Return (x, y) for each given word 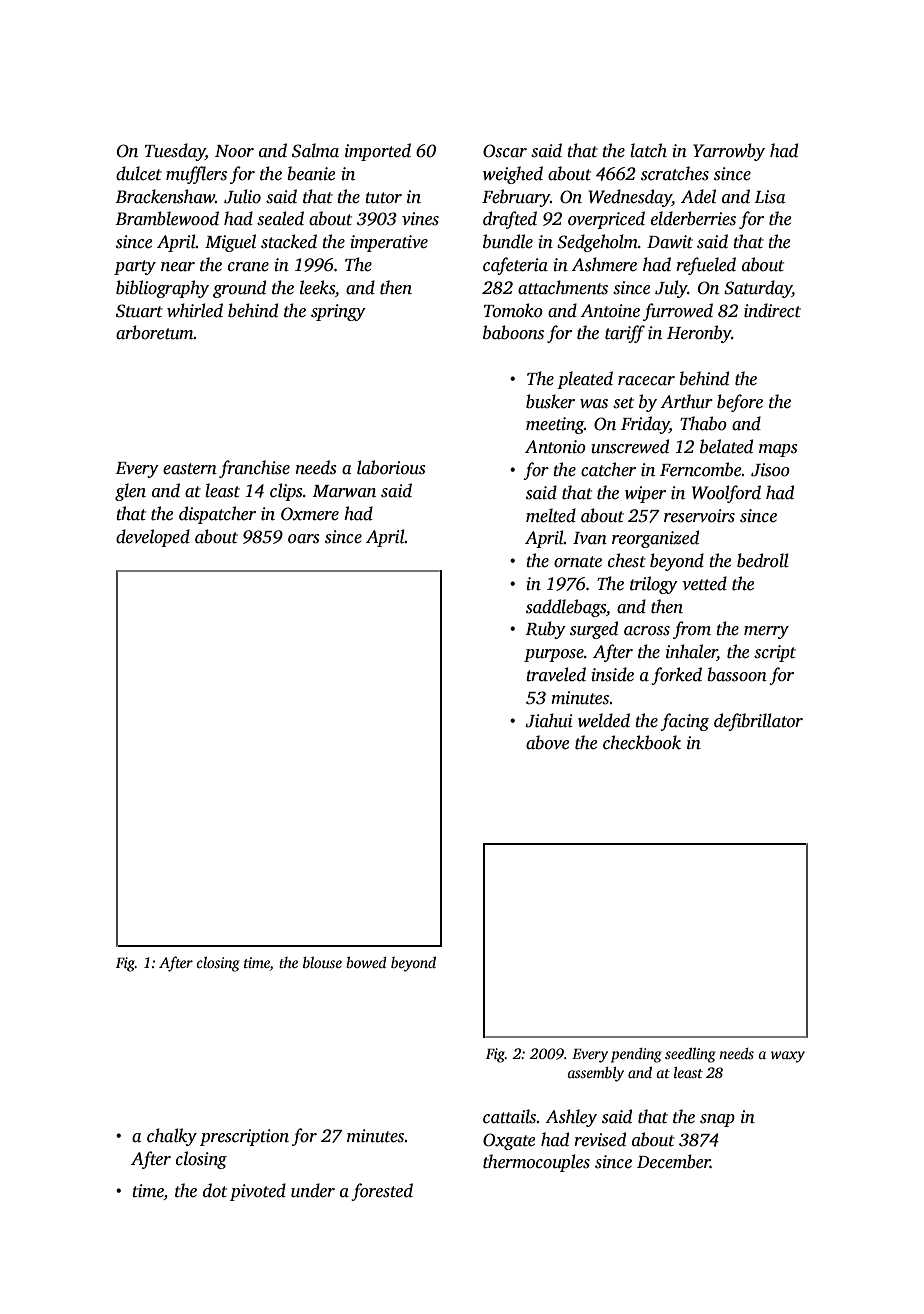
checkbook (642, 742)
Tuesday (175, 152)
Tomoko (513, 310)
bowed (366, 962)
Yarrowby (729, 152)
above (547, 742)
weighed (513, 175)
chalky (172, 1137)
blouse (322, 962)
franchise (254, 469)
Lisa (770, 197)
